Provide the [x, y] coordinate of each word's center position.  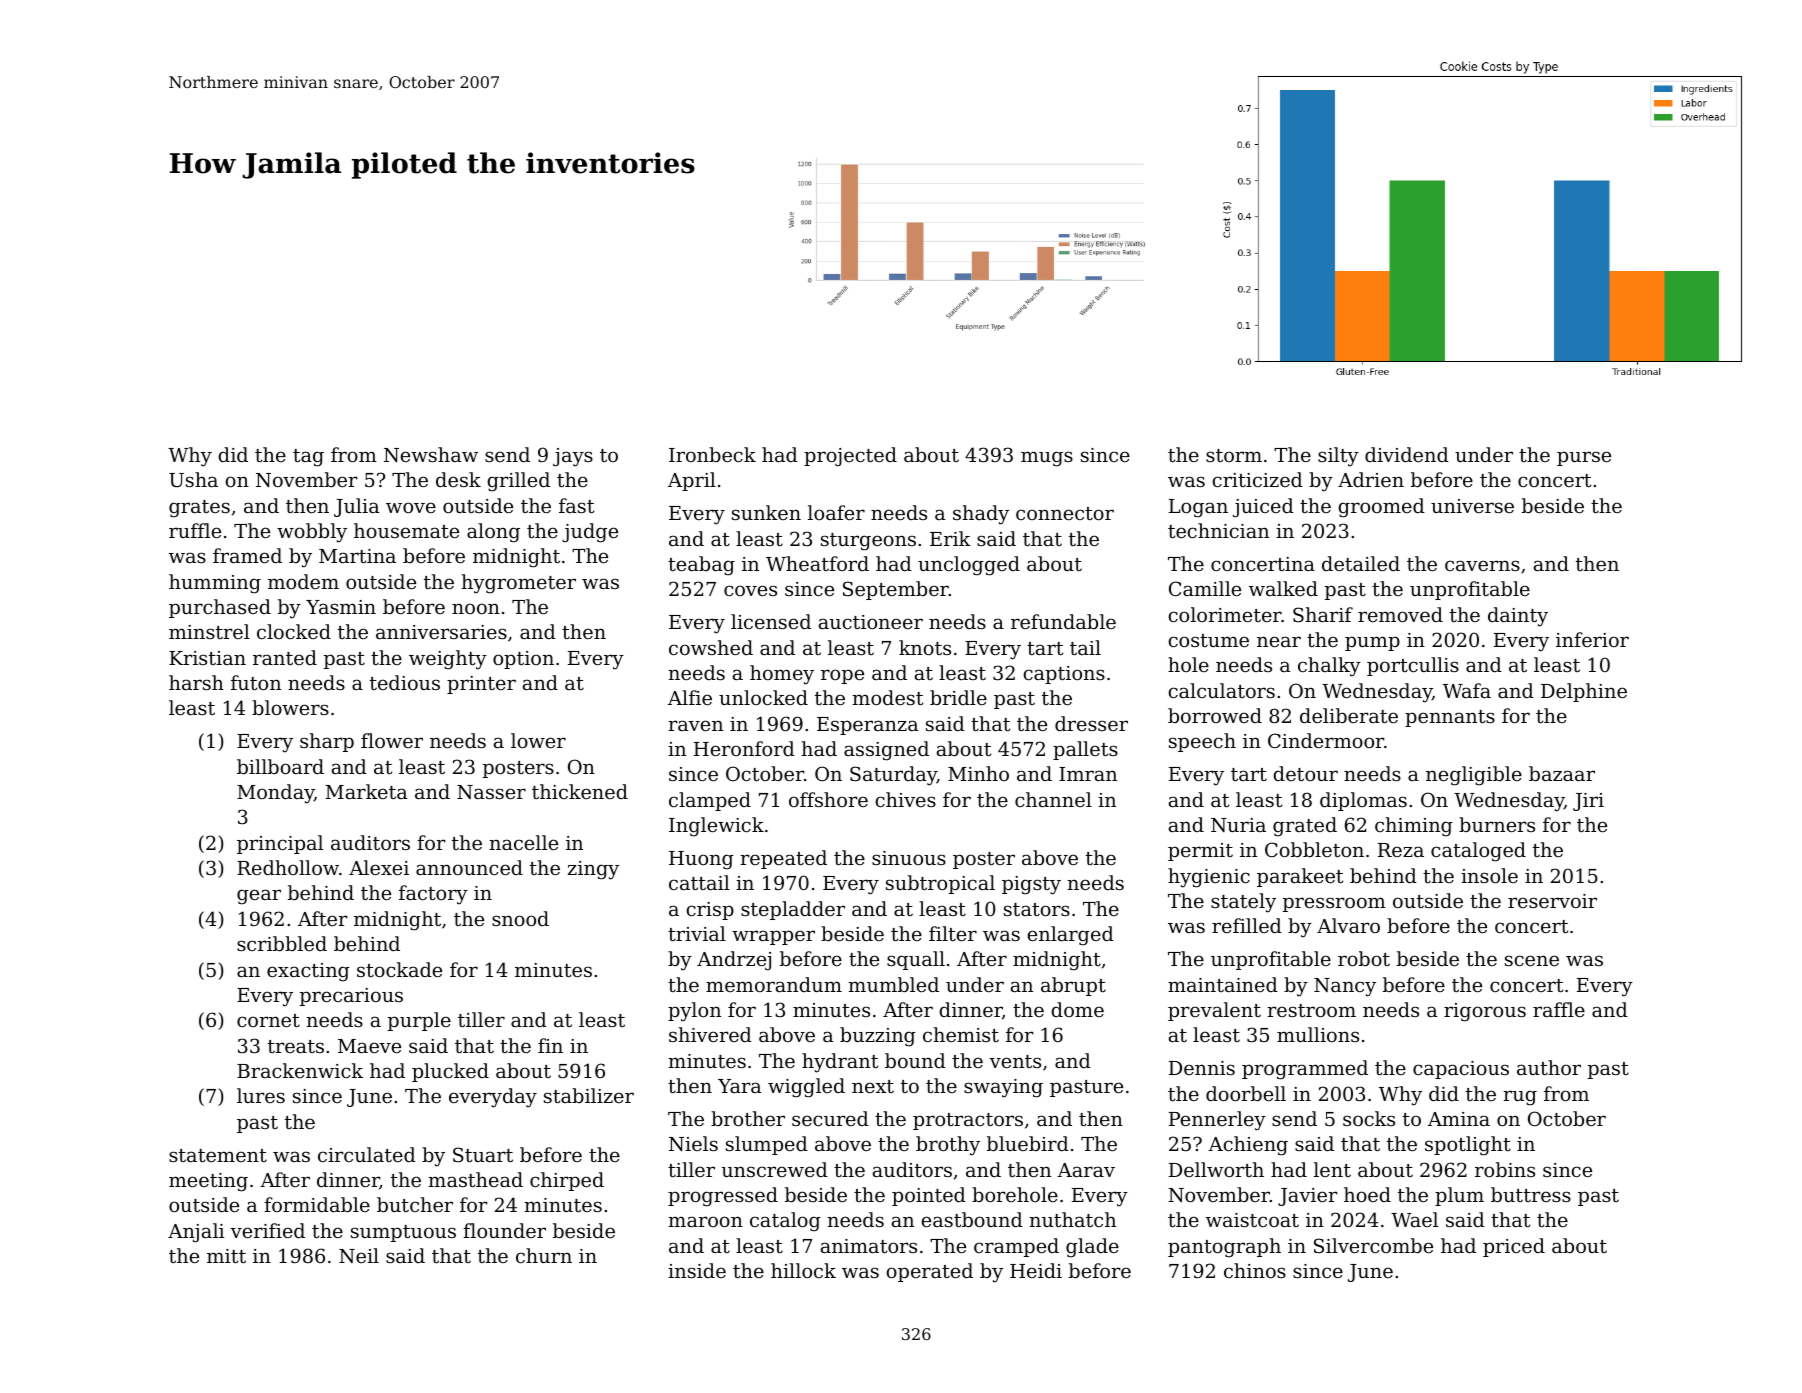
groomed [1381, 508]
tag [308, 458]
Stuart [483, 1154]
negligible [1474, 776]
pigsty [1031, 885]
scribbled [282, 943]
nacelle [523, 842]
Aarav [1086, 1170]
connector [1065, 513]
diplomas [1363, 801]
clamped [710, 801]
